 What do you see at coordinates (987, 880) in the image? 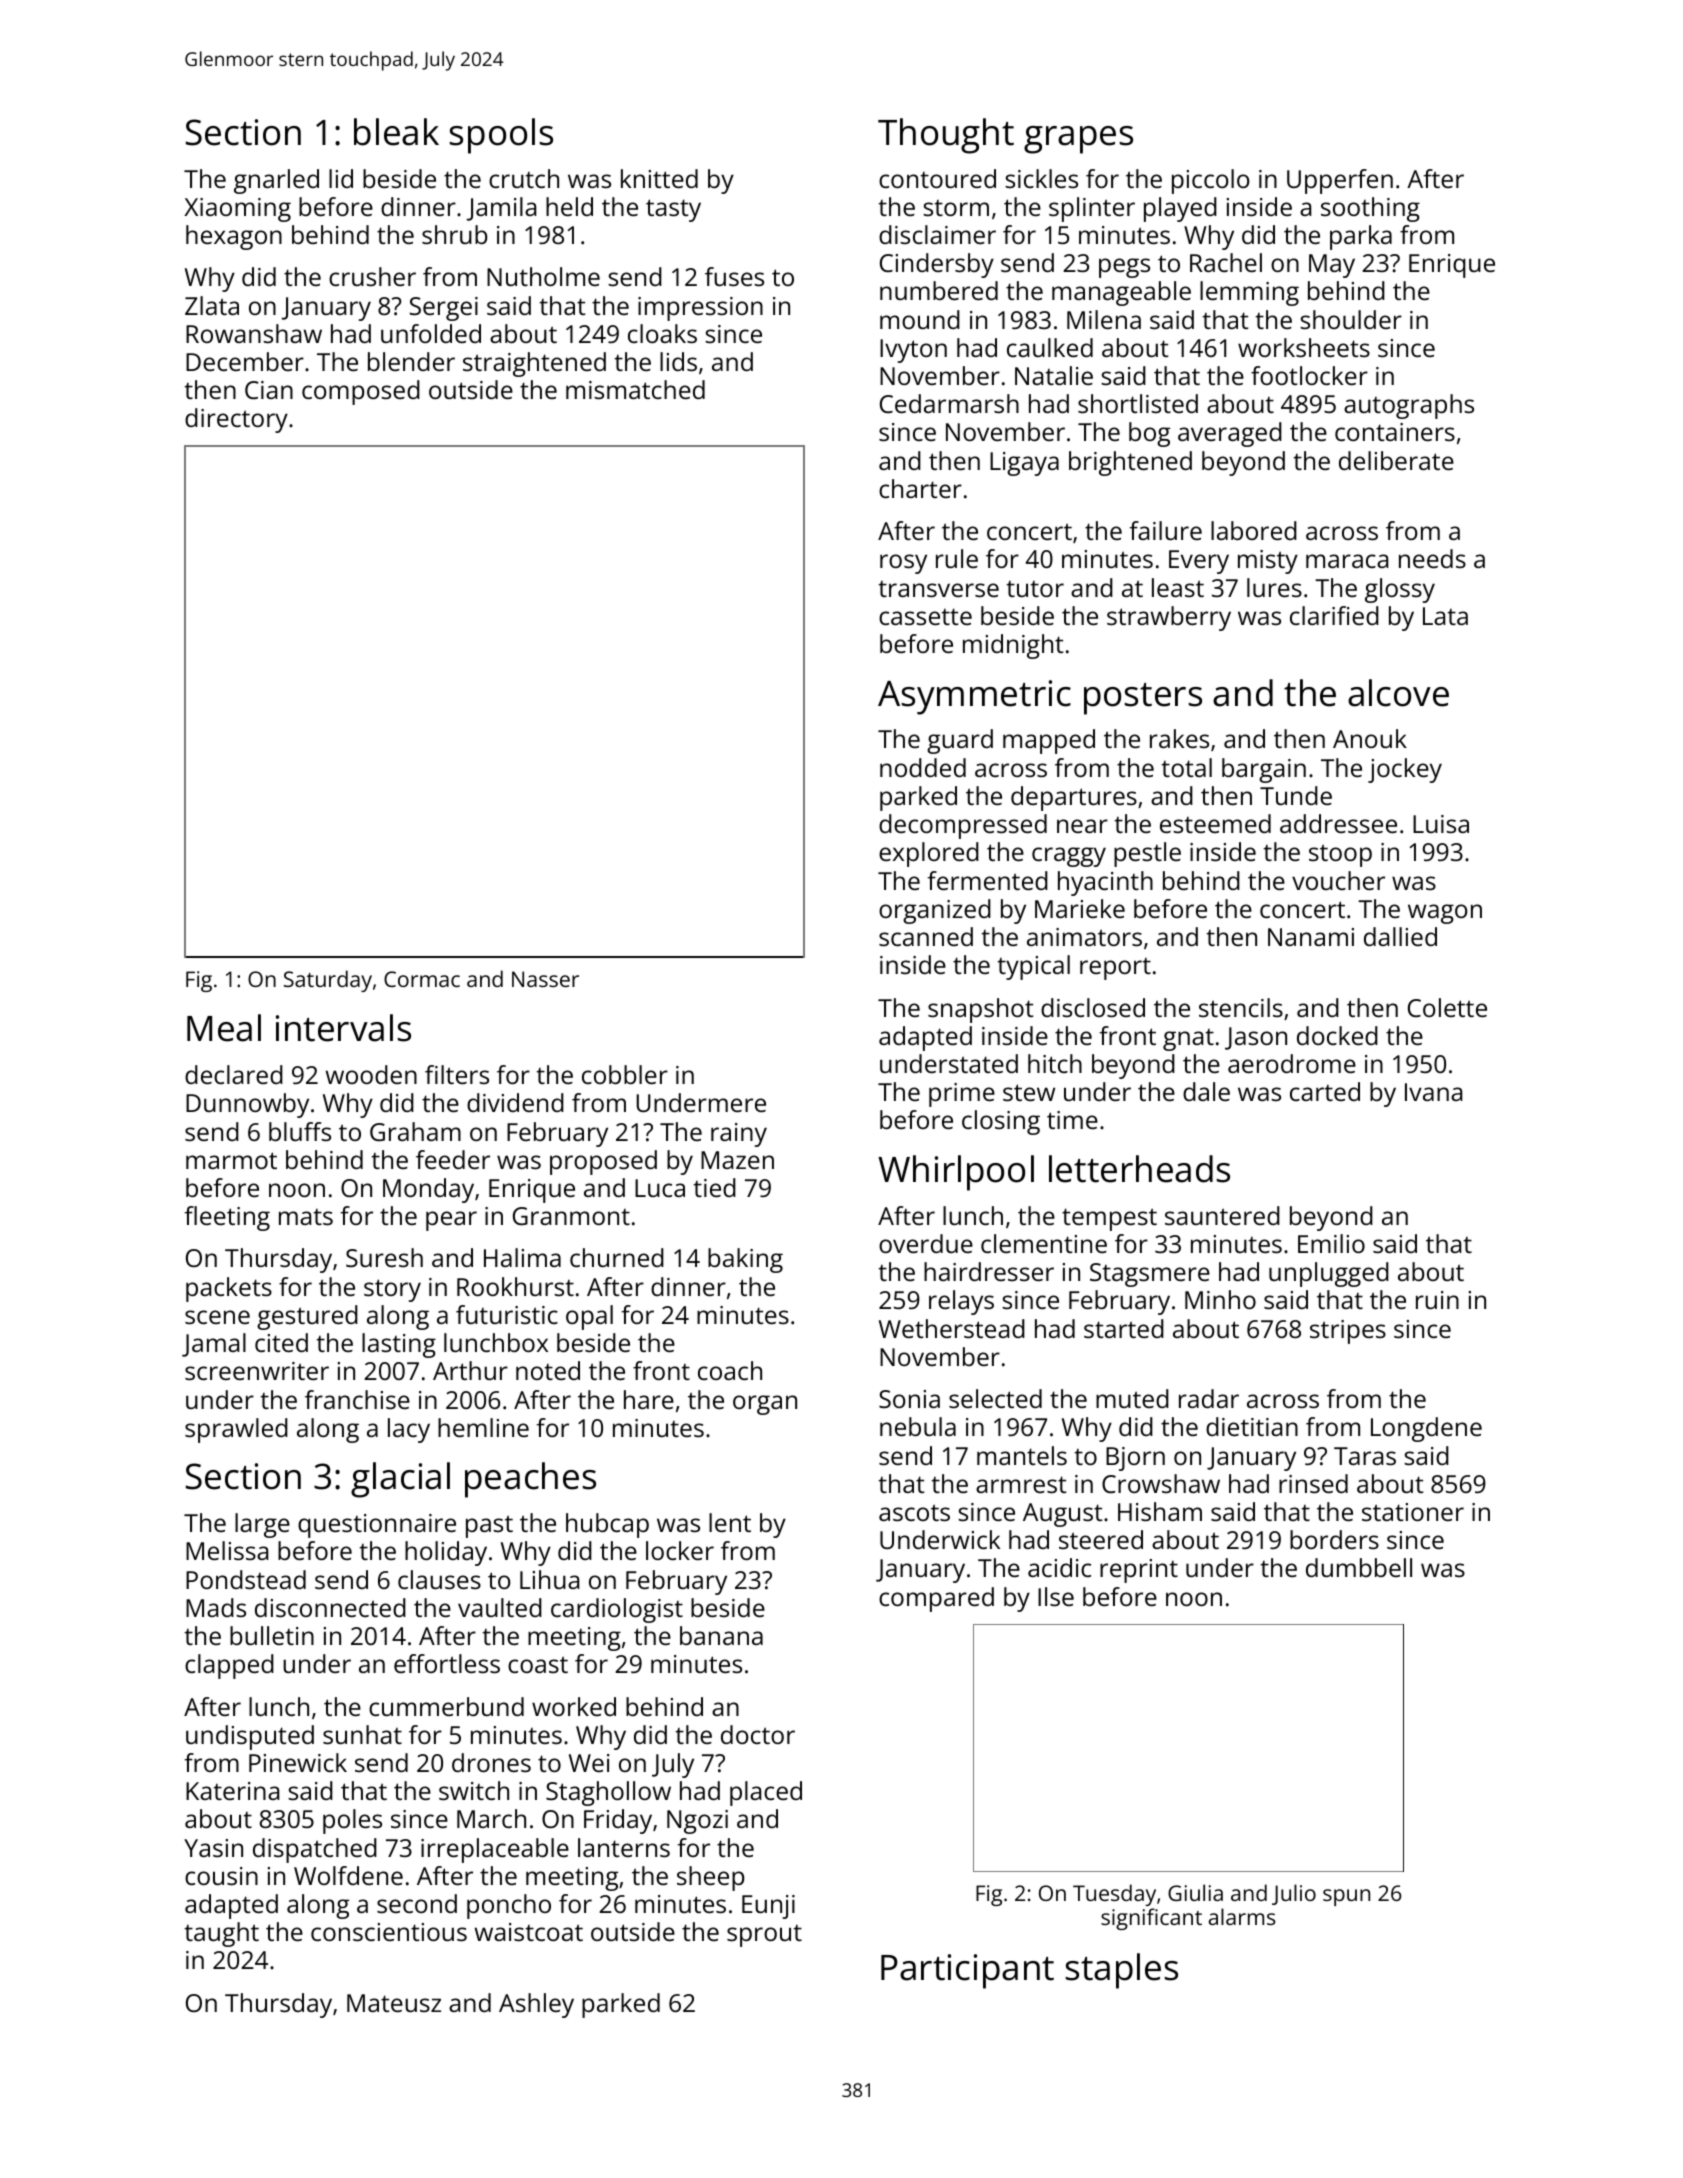
I see `fermented` at bounding box center [987, 880].
